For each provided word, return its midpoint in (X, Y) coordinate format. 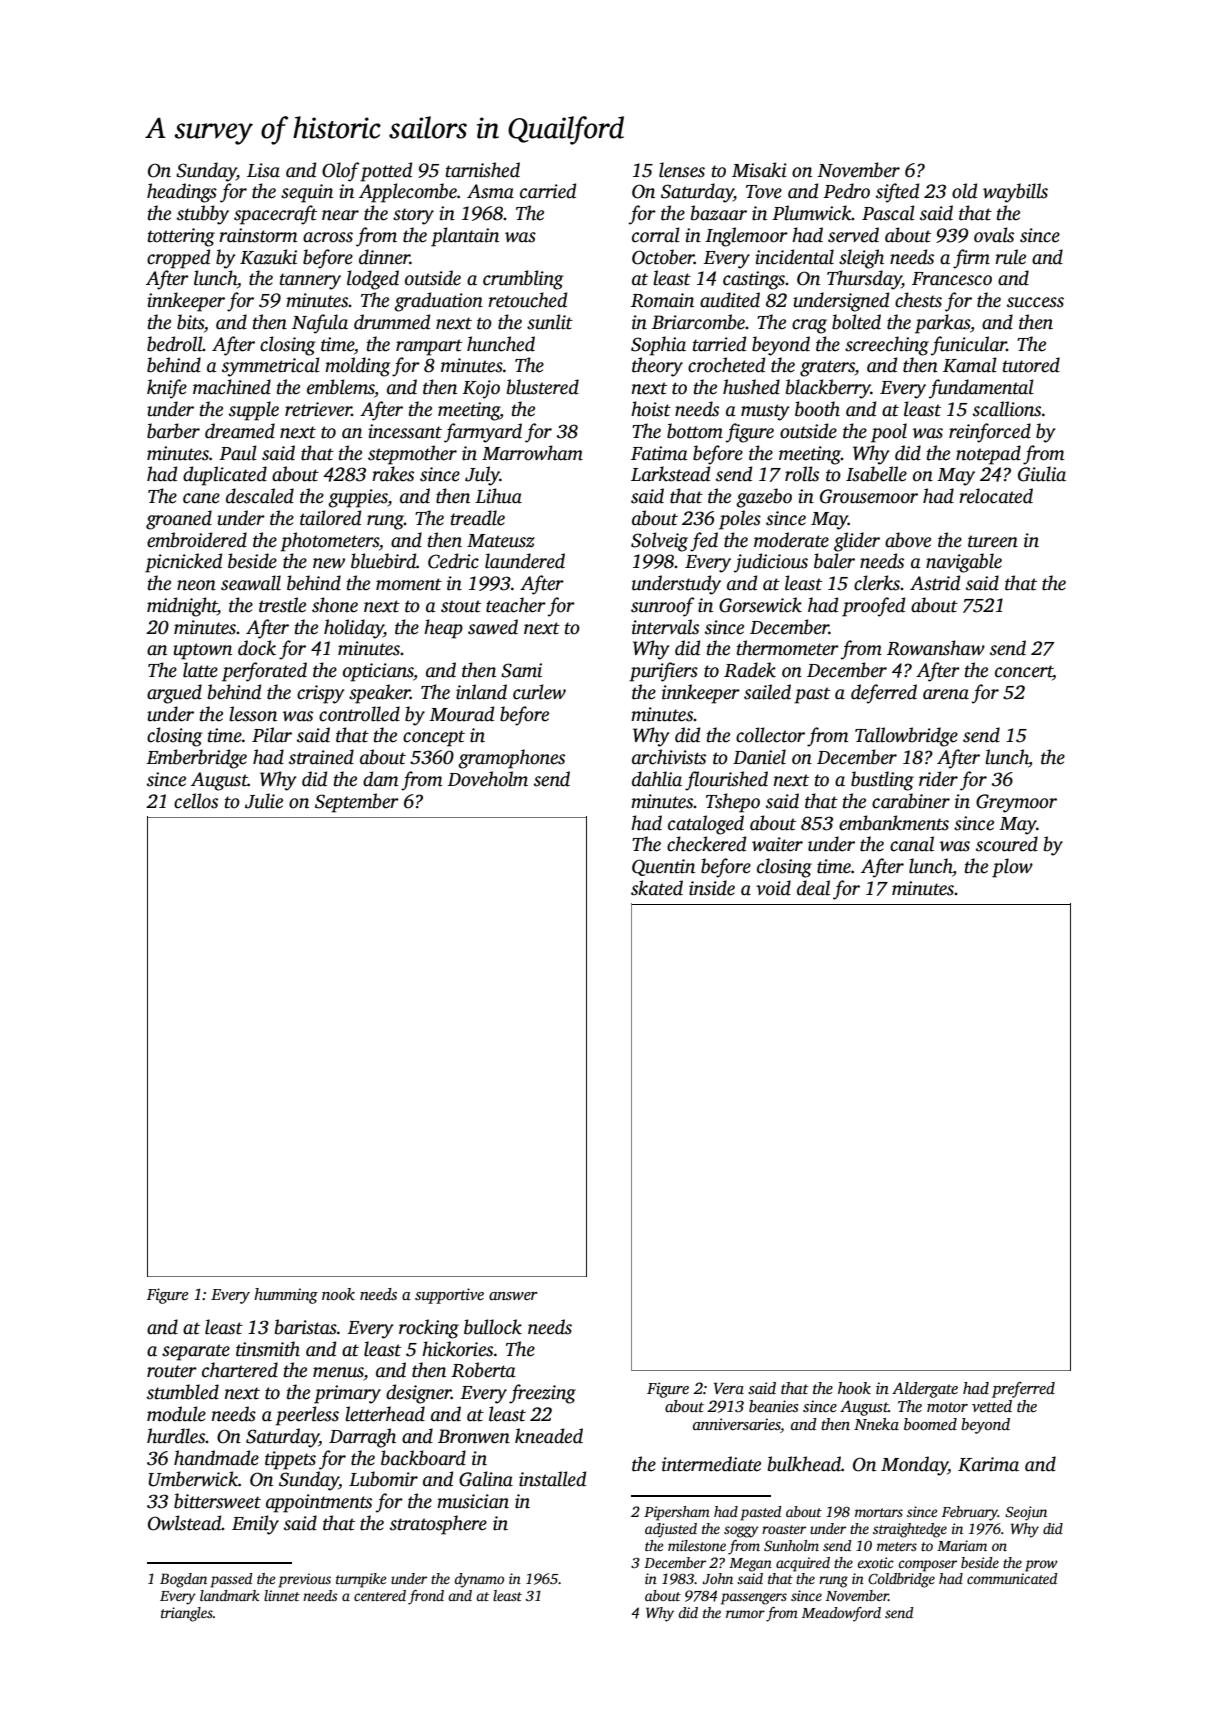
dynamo (479, 1580)
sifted (897, 193)
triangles (187, 1614)
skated (657, 888)
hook (854, 1388)
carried (548, 191)
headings (182, 193)
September (357, 803)
